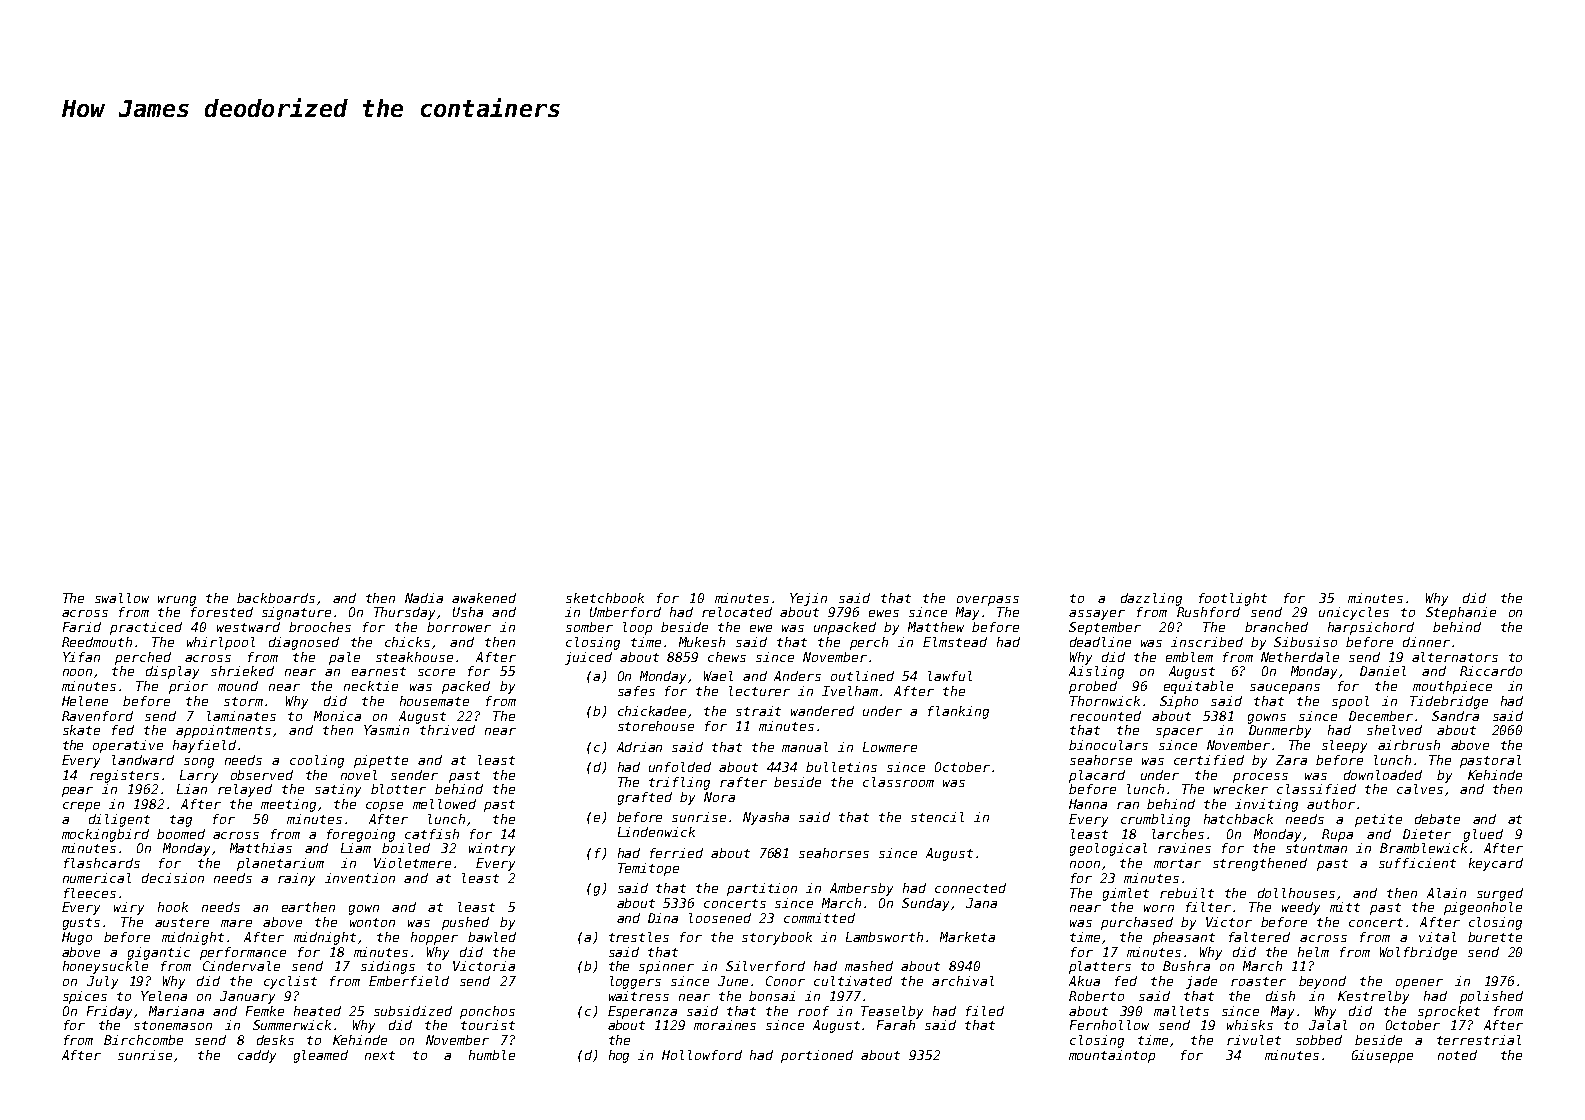  Describe the element at coordinates (444, 804) in the page. I see `mellowed` at that location.
